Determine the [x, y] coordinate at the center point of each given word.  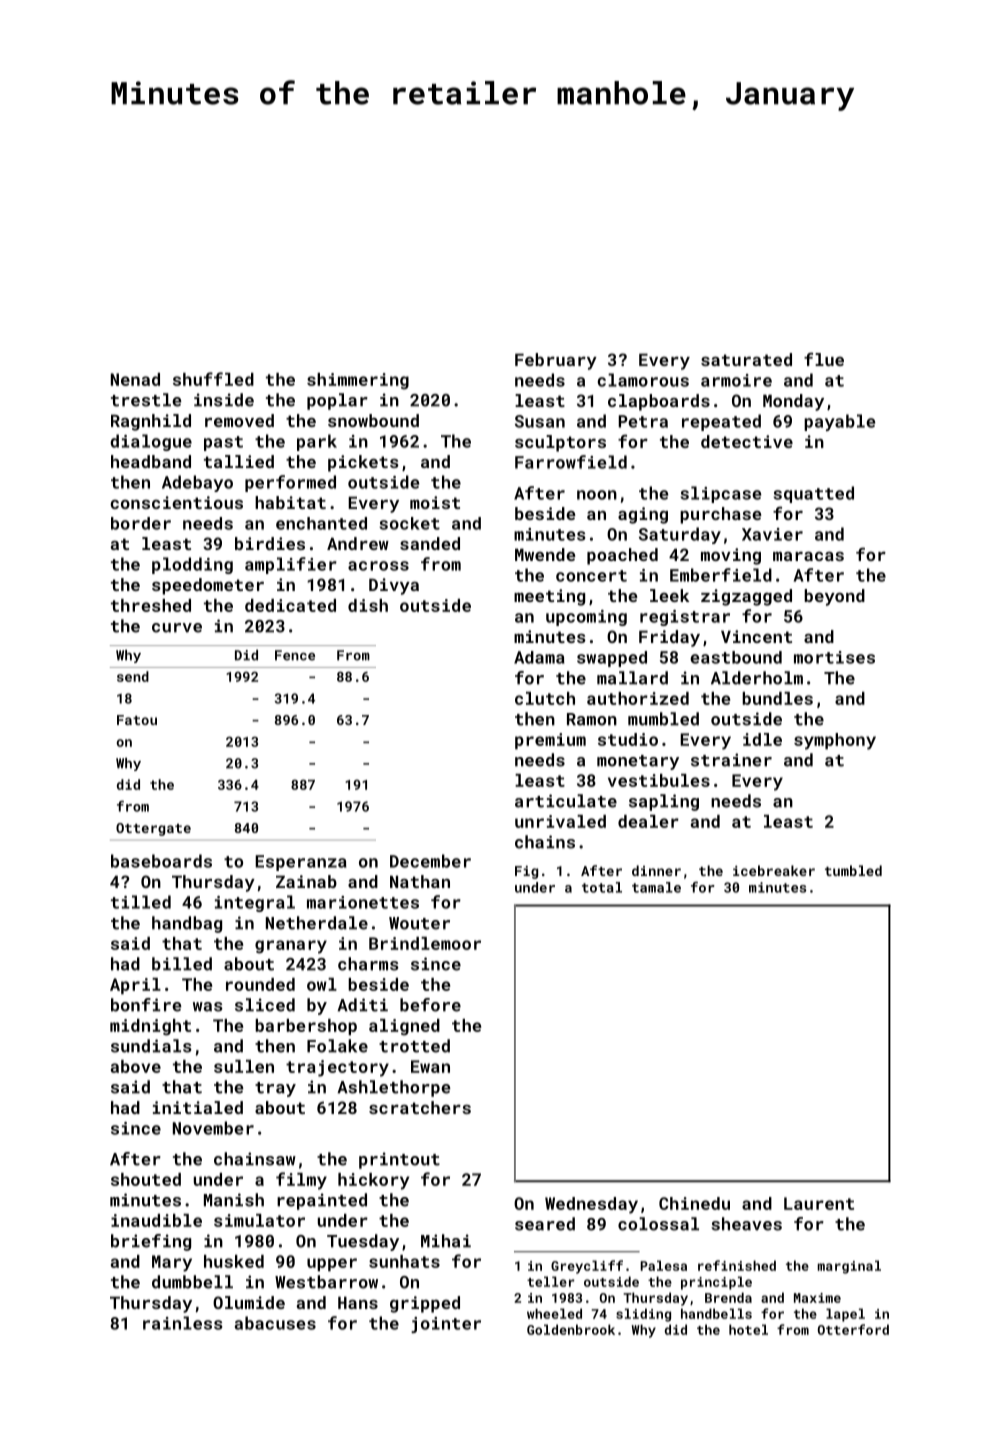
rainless [183, 1323]
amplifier [291, 565]
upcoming [586, 618]
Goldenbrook [571, 1329]
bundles [777, 698]
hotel [748, 1329]
